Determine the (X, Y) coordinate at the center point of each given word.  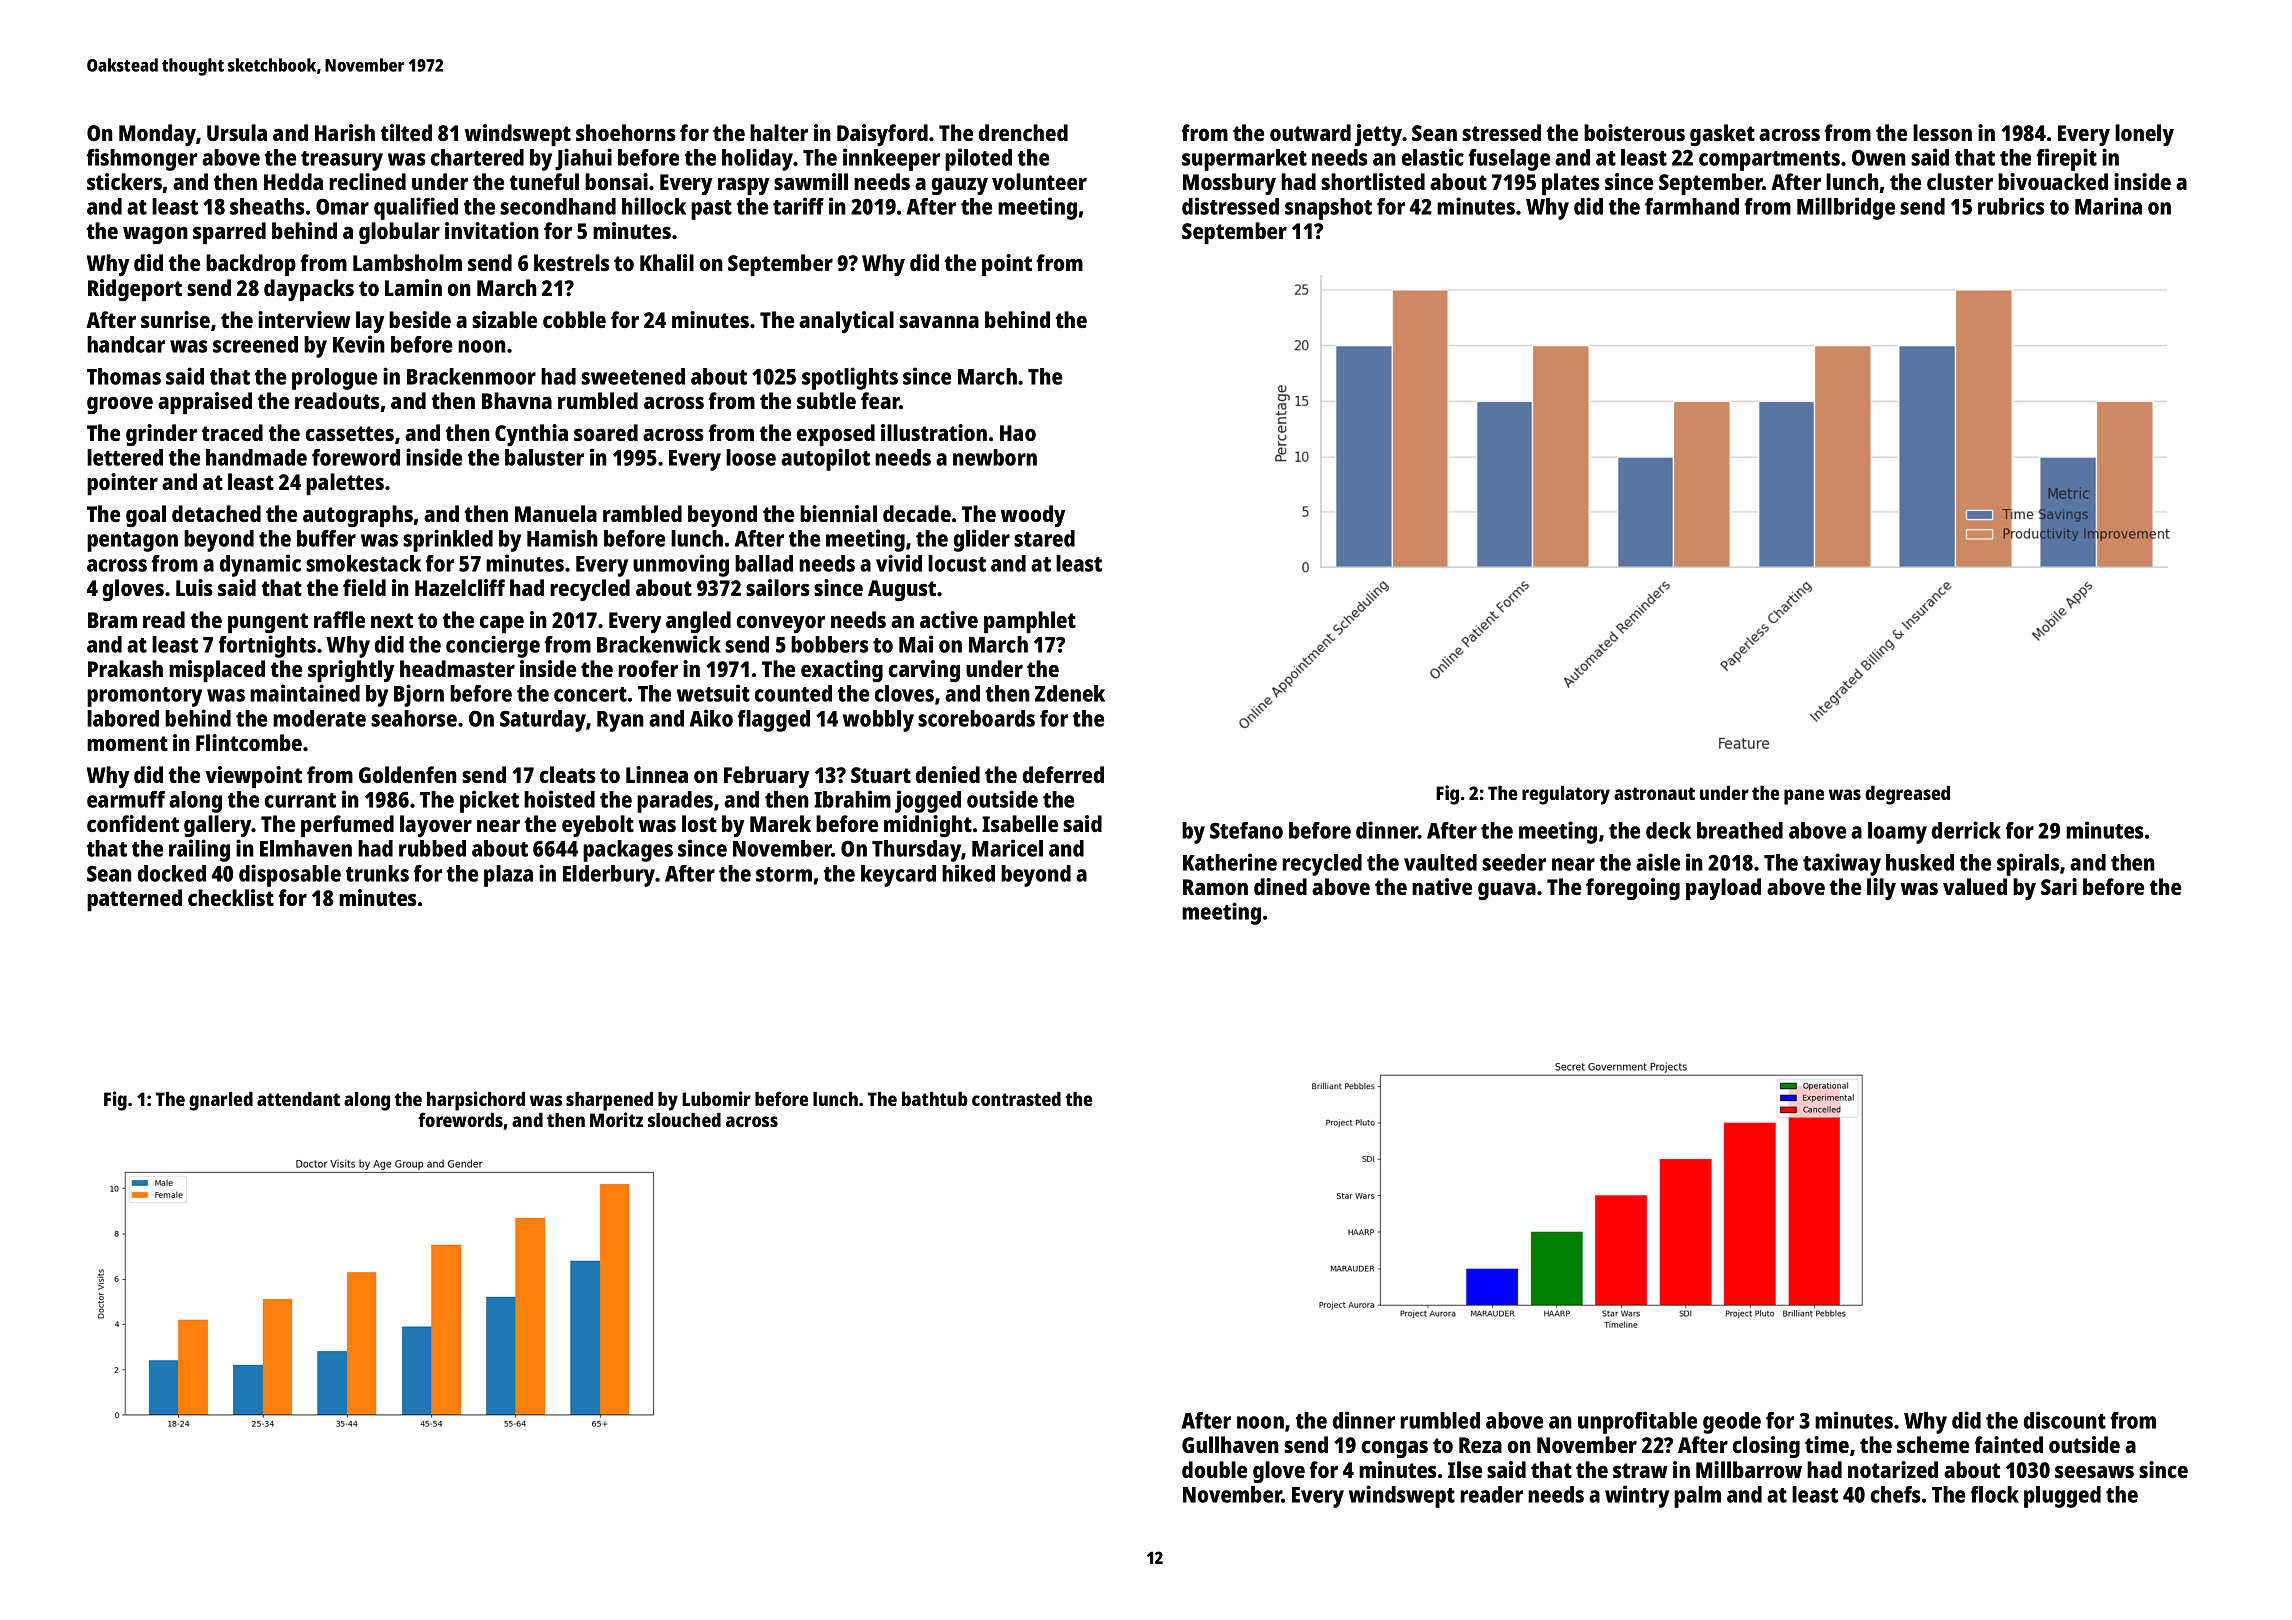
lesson (1942, 132)
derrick (1966, 830)
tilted (406, 132)
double (1214, 1469)
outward (1310, 132)
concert (590, 694)
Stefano (1246, 830)
